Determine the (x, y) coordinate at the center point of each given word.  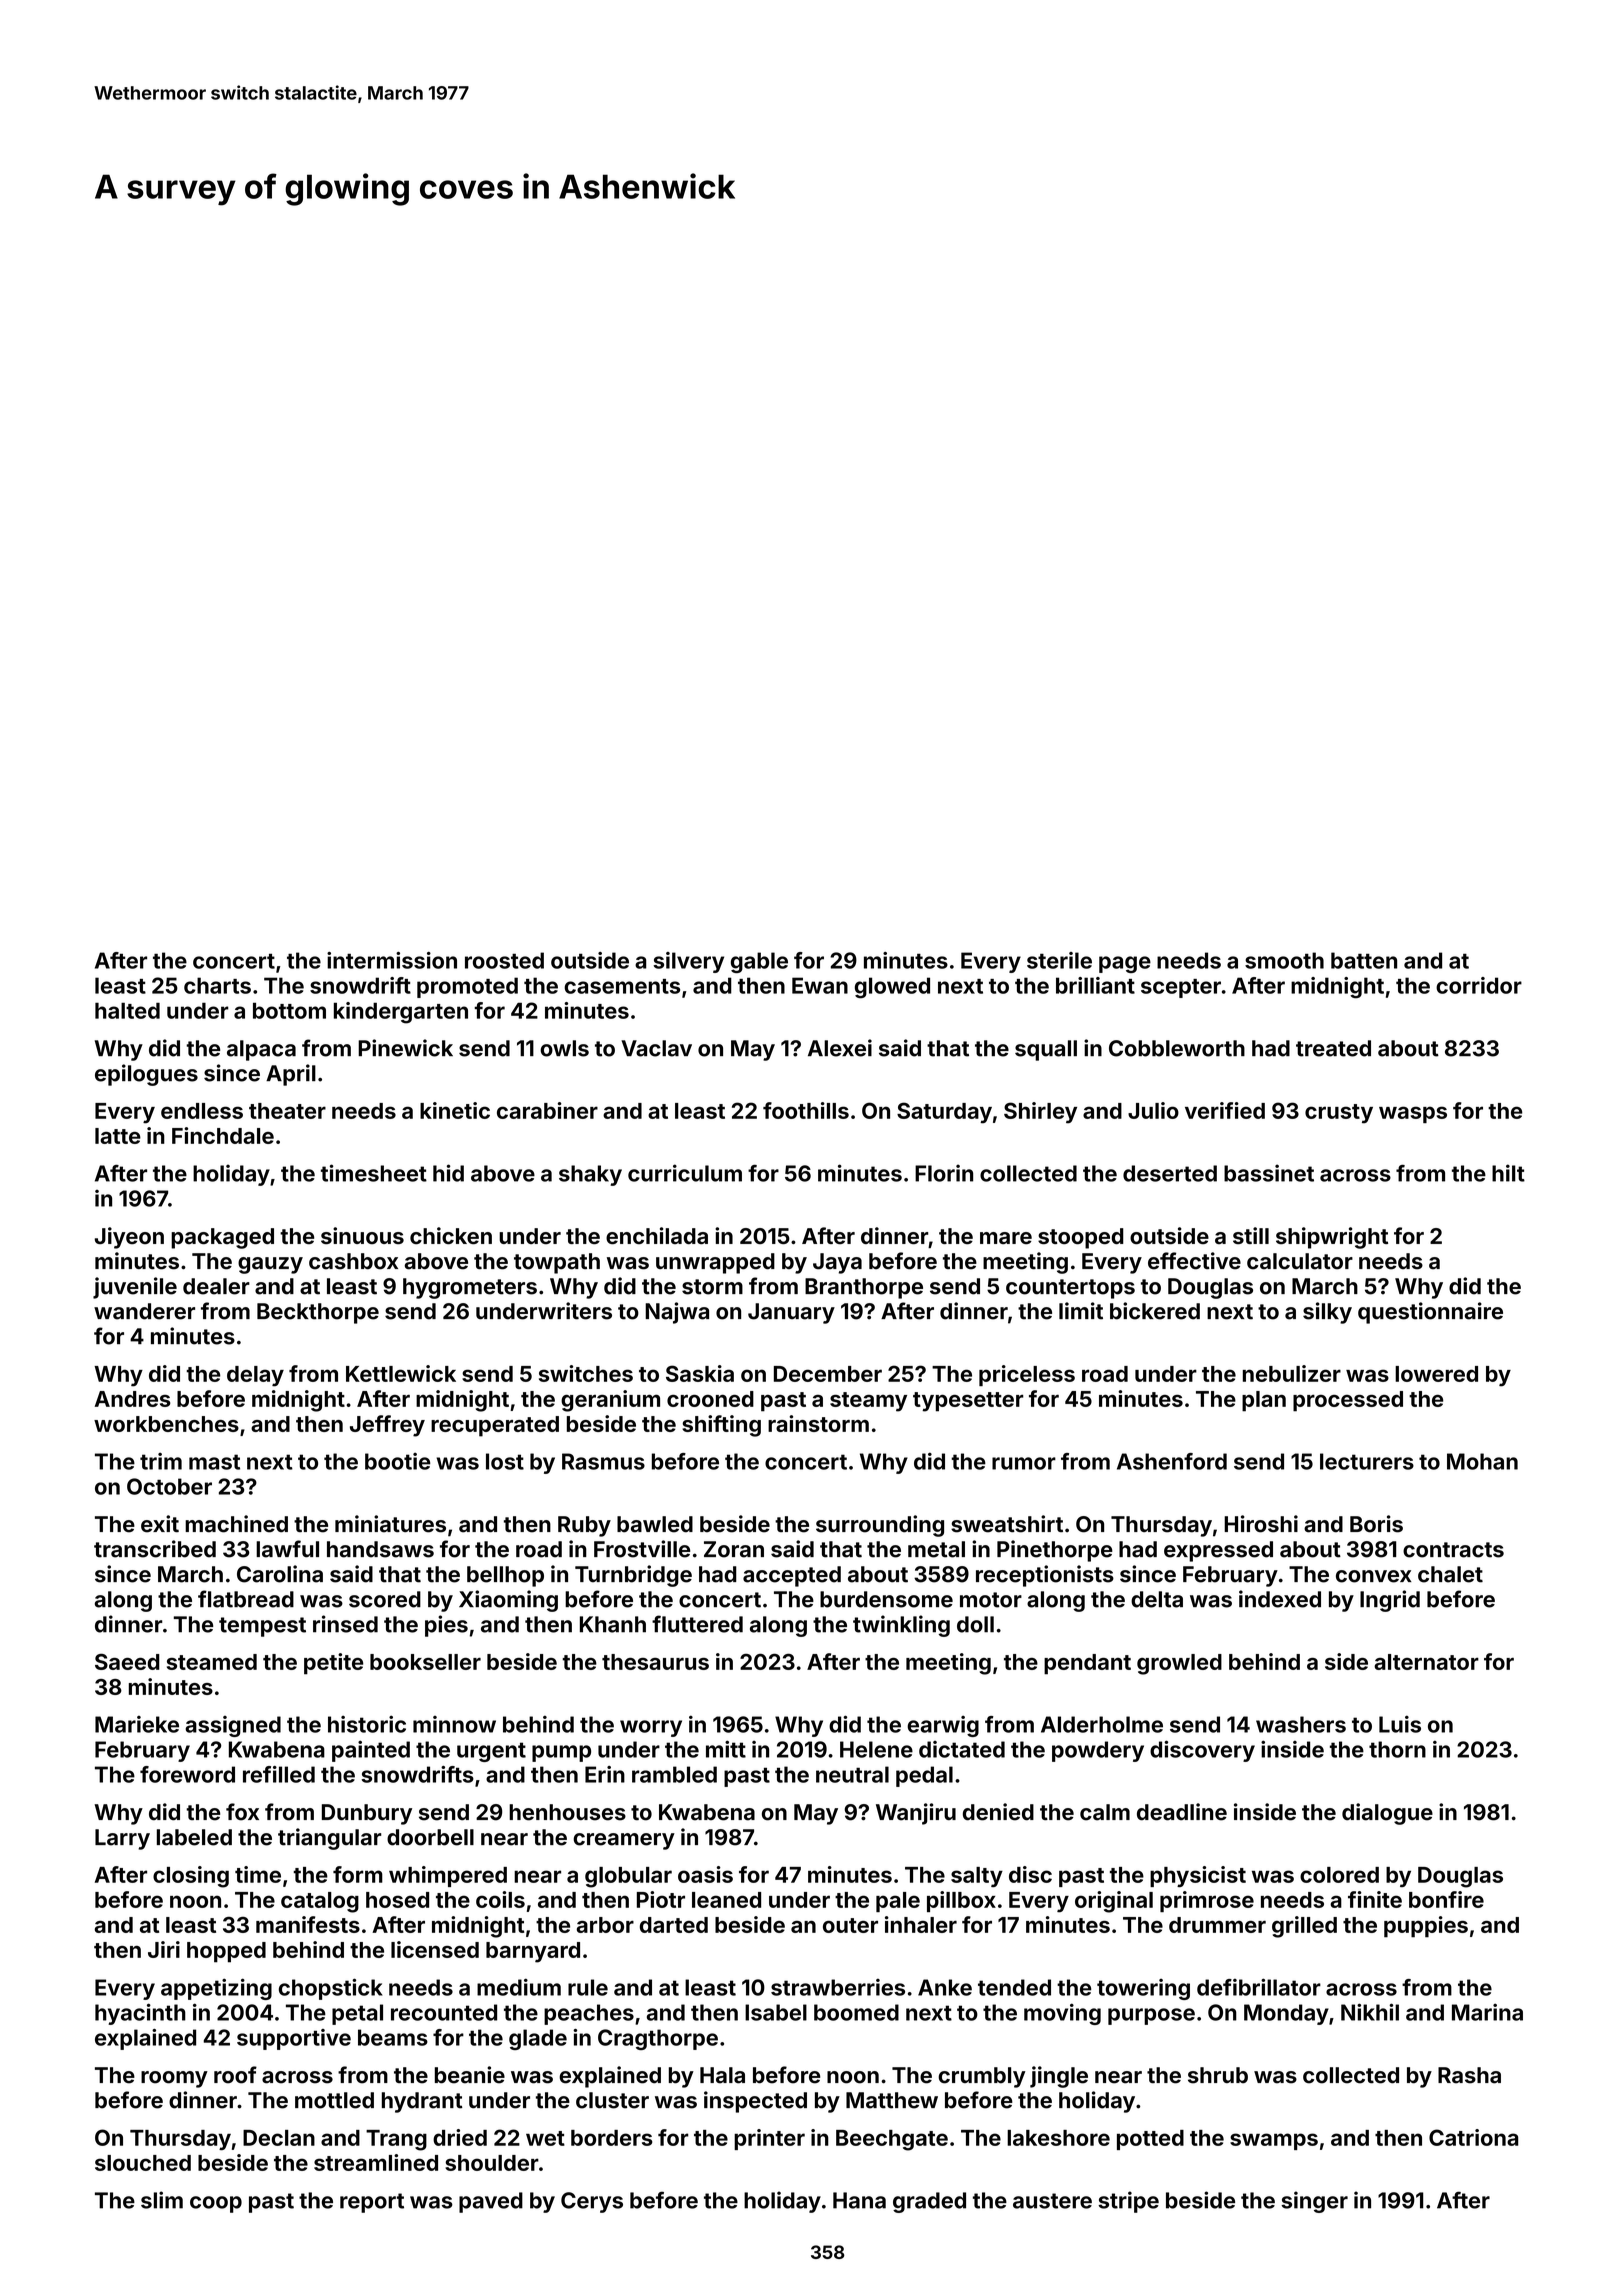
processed (1348, 1401)
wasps (1413, 1114)
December (828, 1374)
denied (998, 1812)
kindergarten (401, 1013)
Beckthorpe (318, 1313)
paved (491, 2202)
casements (622, 986)
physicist (1198, 1876)
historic (367, 1724)
